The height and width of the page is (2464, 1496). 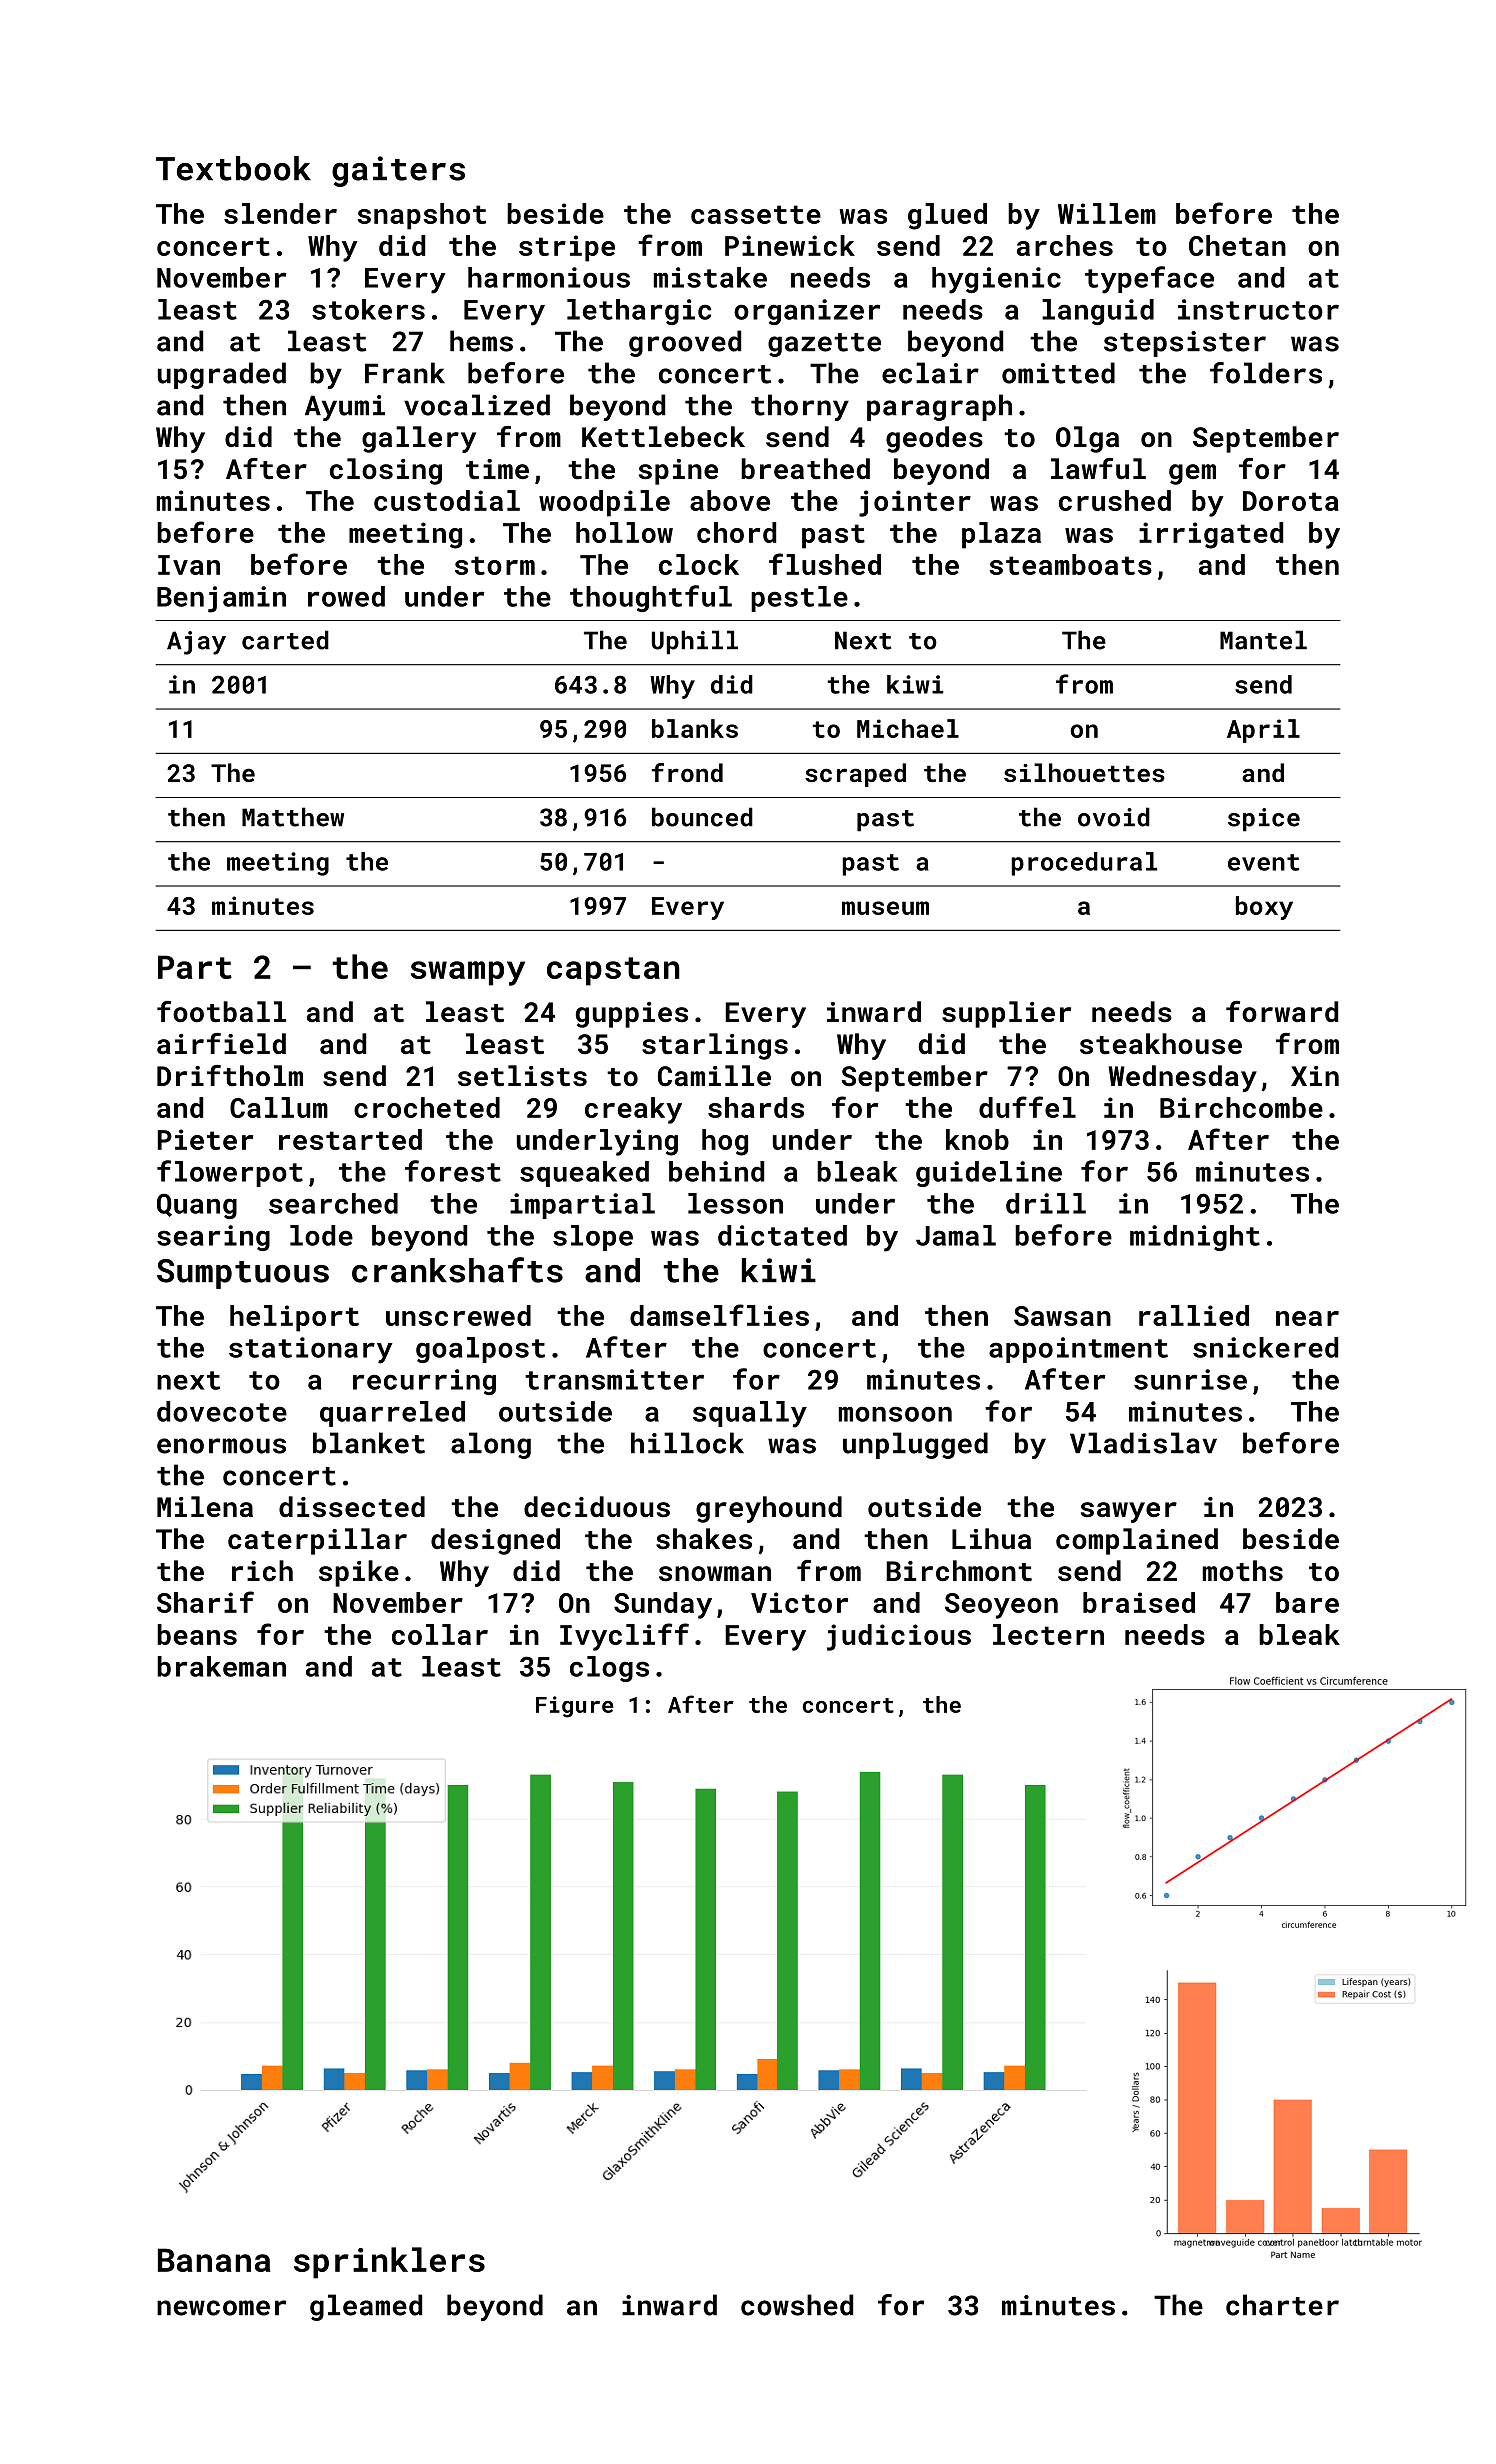 I want to click on spice, so click(x=1264, y=820).
